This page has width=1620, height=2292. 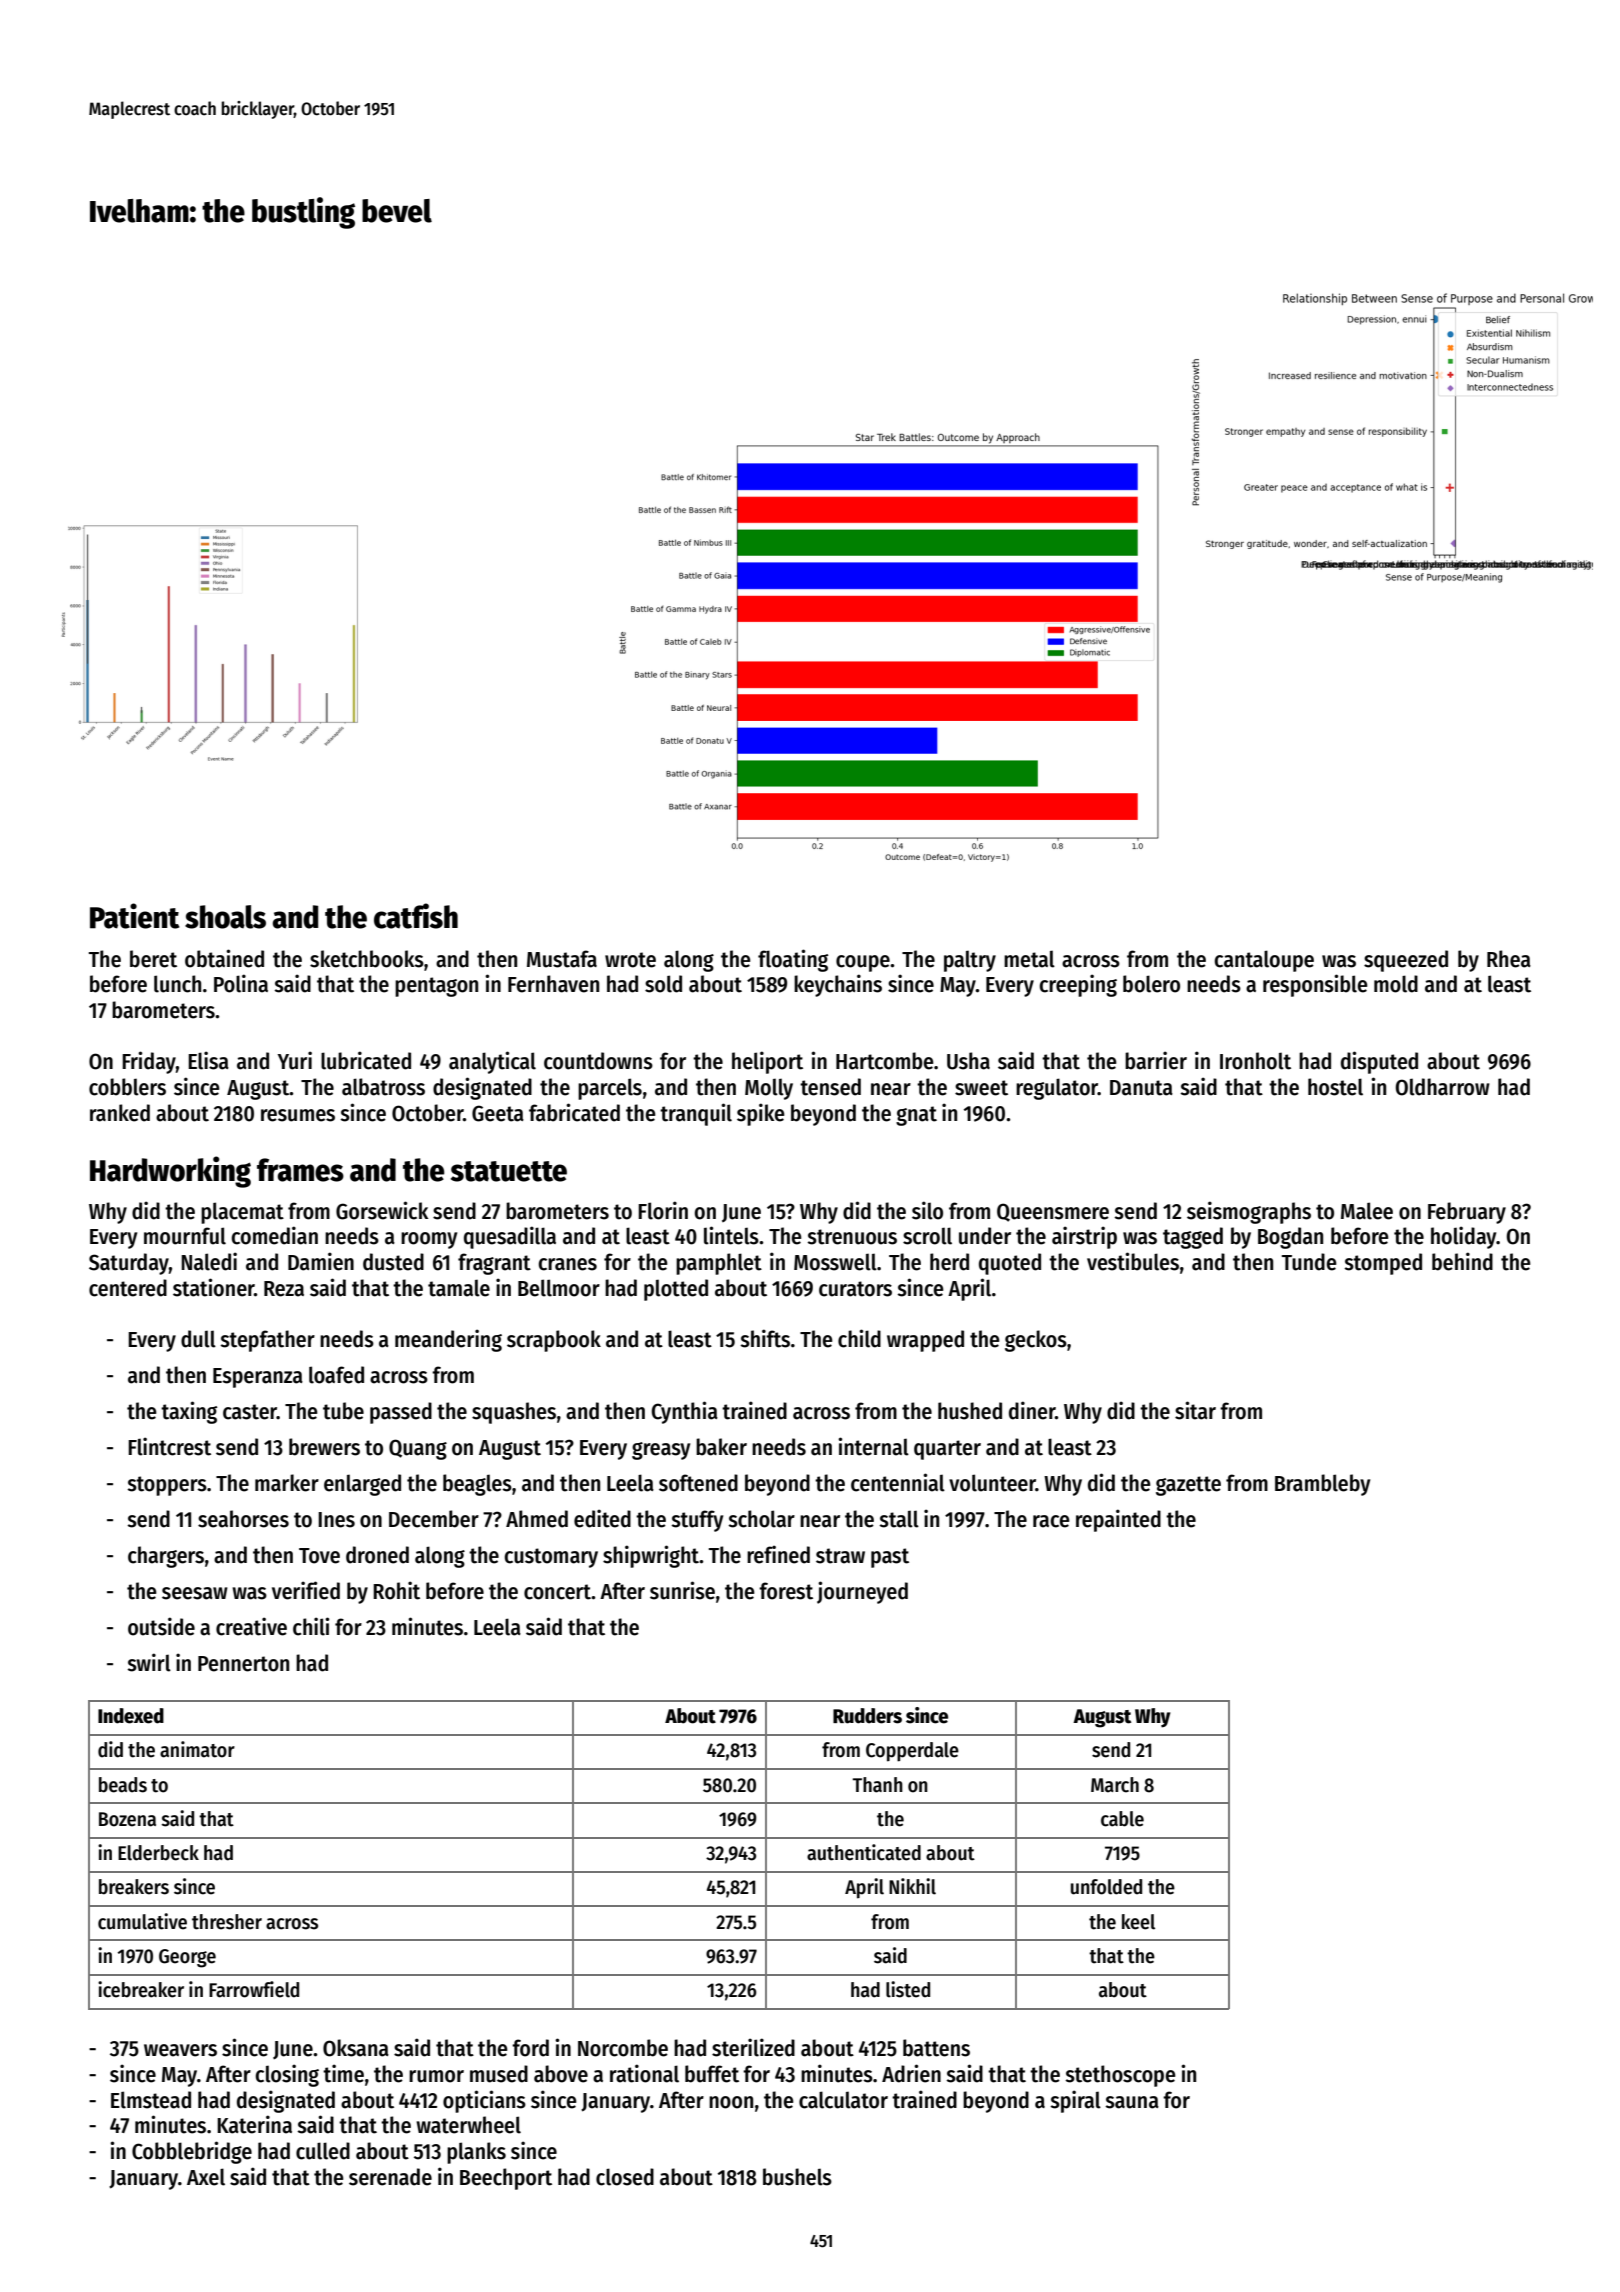 What do you see at coordinates (127, 1087) in the page?
I see `cobblers` at bounding box center [127, 1087].
